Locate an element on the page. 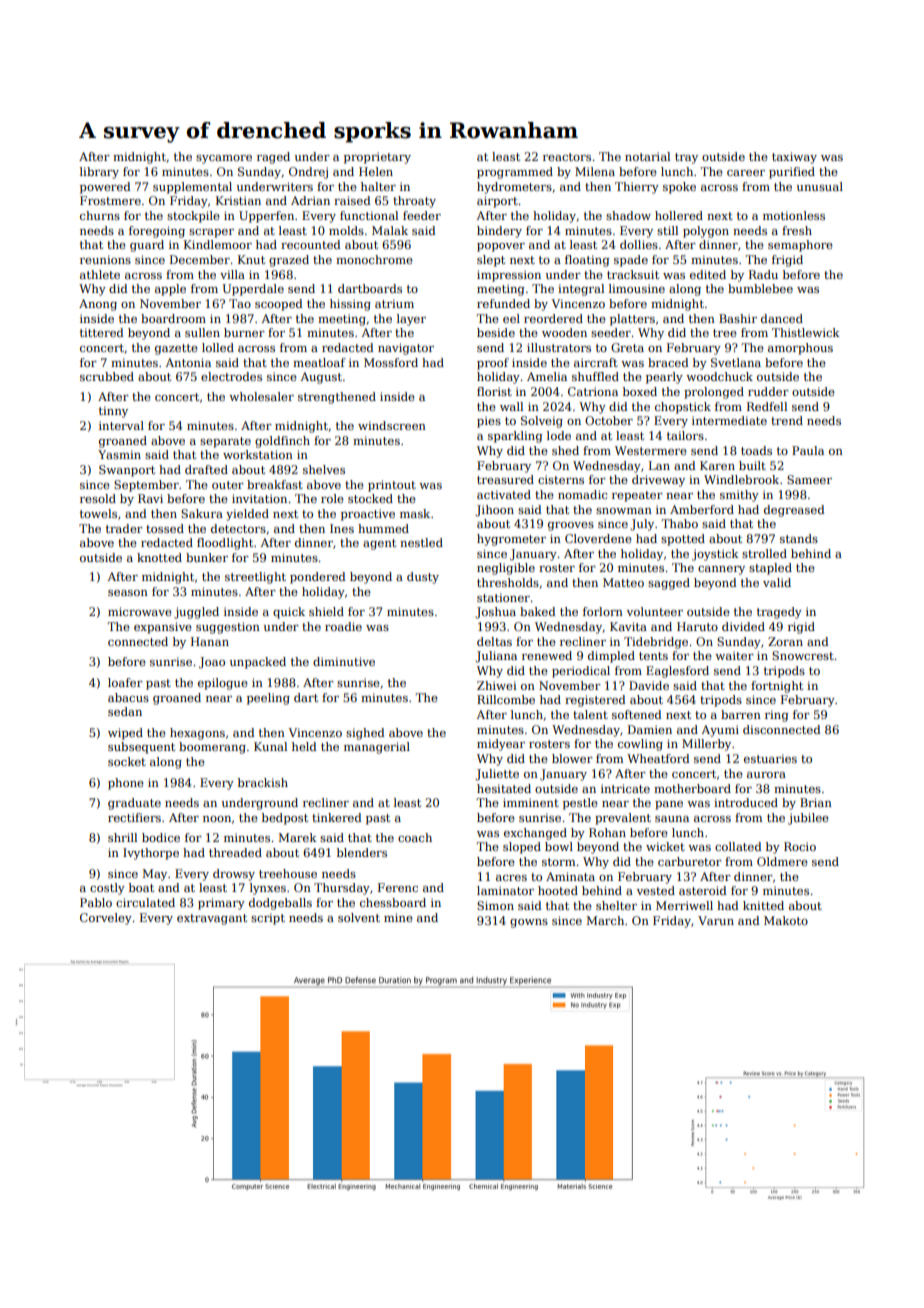 This image has width=924, height=1308. sycamore is located at coordinates (224, 159).
